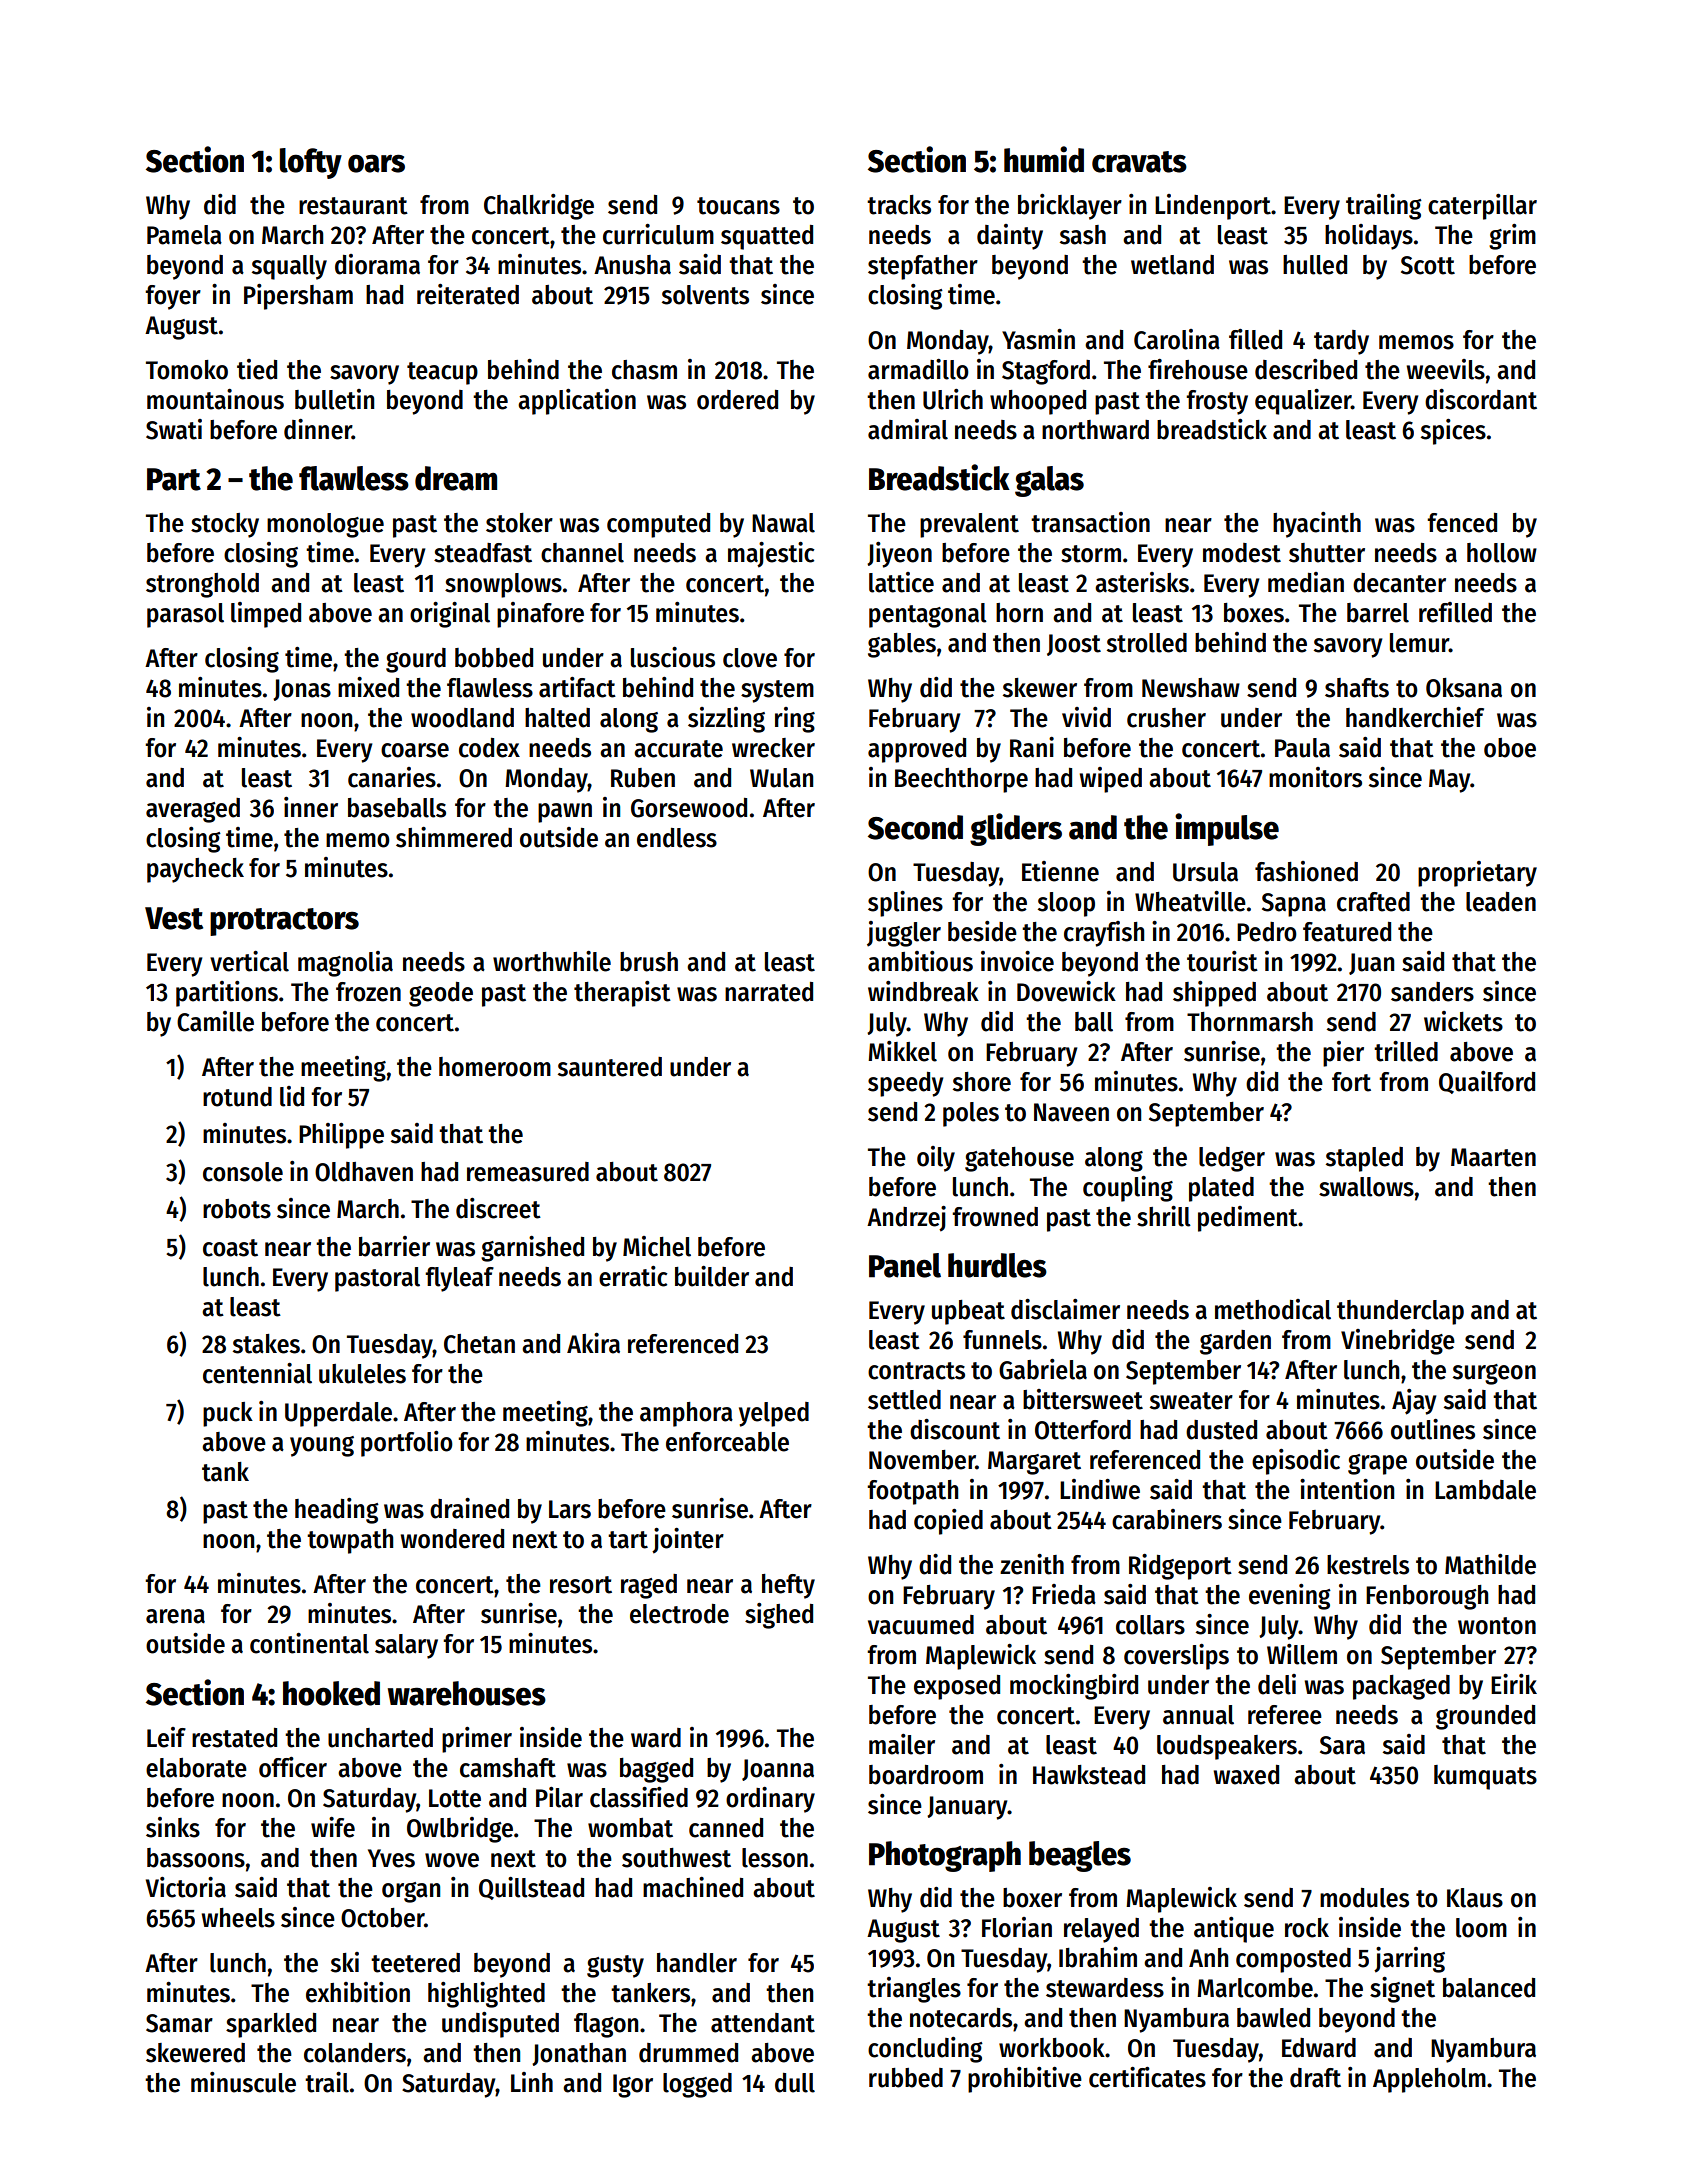 The height and width of the document is (2178, 1683). I want to click on Samar, so click(179, 2023).
